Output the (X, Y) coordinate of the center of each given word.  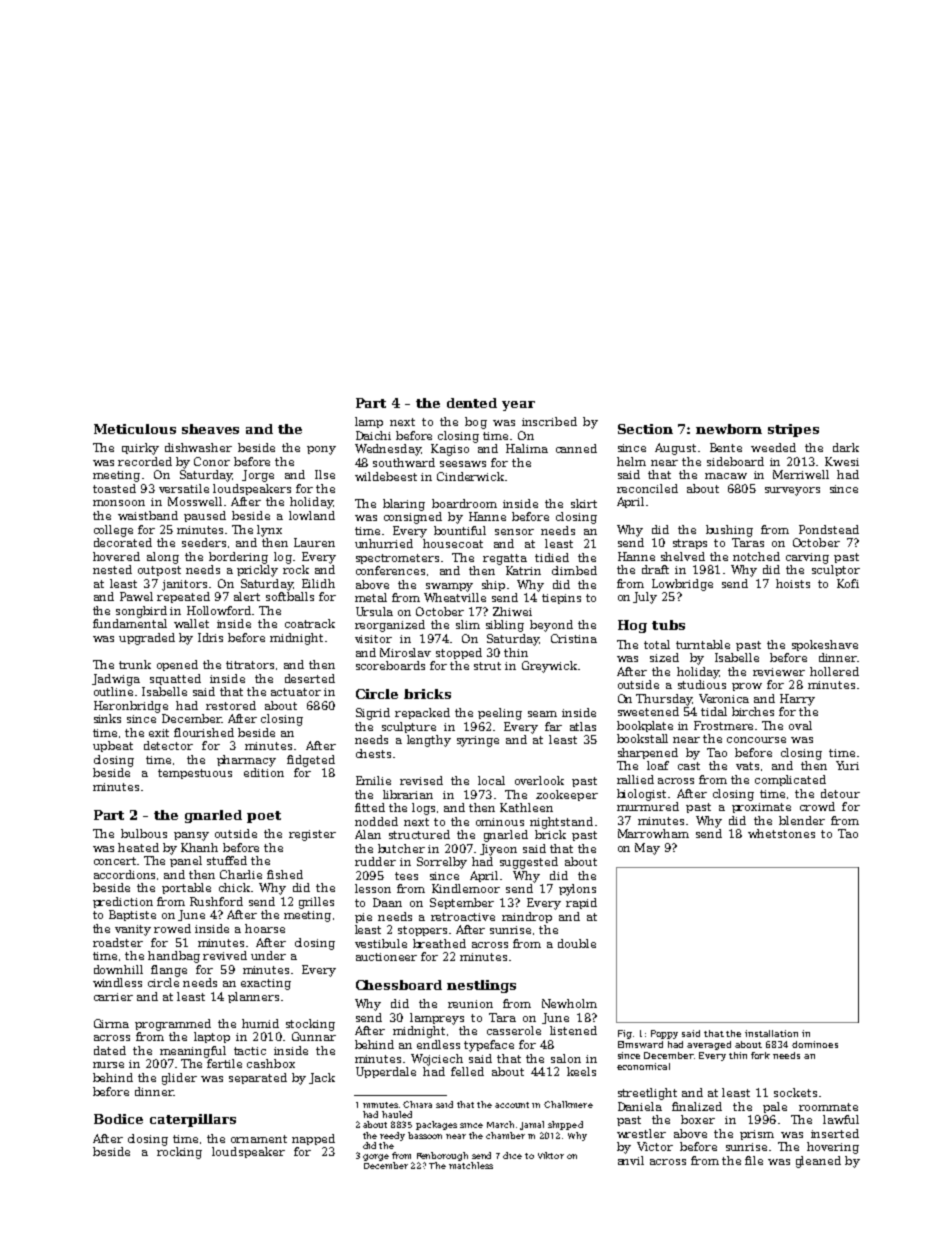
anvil (631, 1160)
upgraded (147, 639)
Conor (212, 461)
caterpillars (193, 1120)
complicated (790, 780)
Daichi (373, 435)
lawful (841, 1119)
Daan (387, 902)
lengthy (429, 741)
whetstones (781, 833)
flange (169, 971)
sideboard (735, 461)
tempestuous (195, 774)
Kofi (848, 583)
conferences (390, 570)
